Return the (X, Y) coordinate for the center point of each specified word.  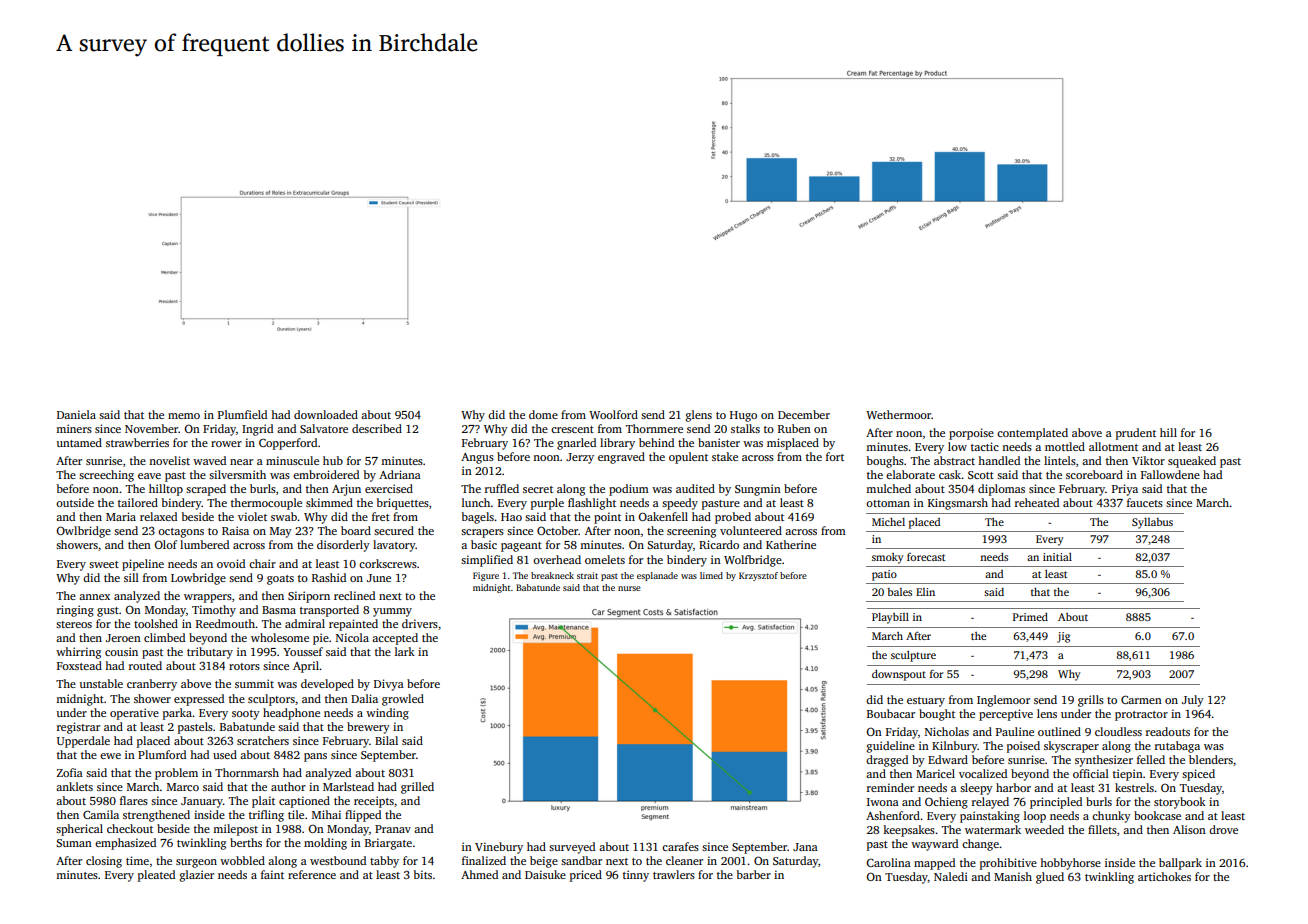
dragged (887, 761)
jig (1063, 637)
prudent (1136, 434)
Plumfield (242, 414)
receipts (374, 802)
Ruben (794, 428)
